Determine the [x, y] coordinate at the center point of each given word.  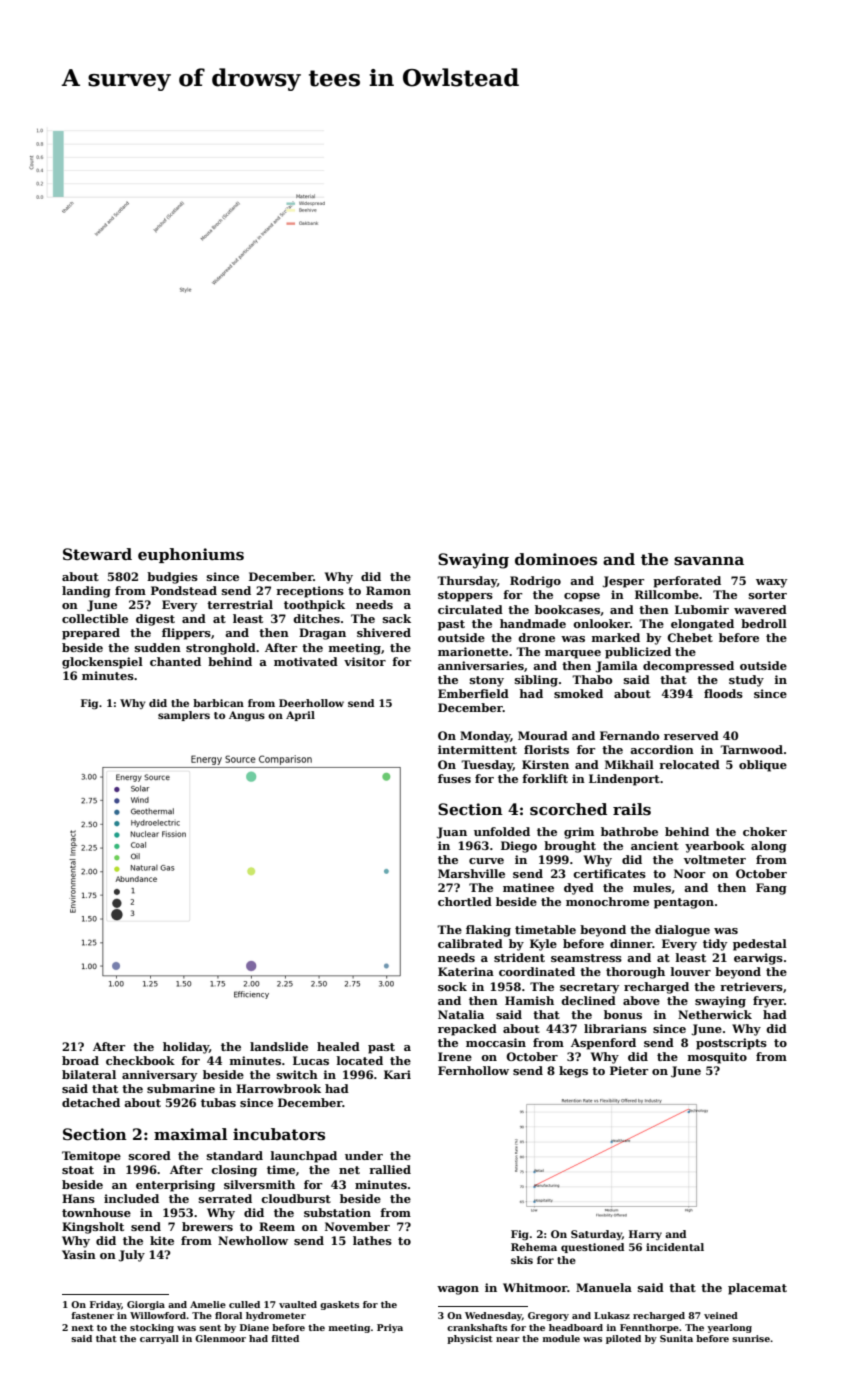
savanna [709, 561]
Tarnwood [751, 749]
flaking [488, 931]
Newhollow [253, 1240]
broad [80, 1060]
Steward [97, 554]
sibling [536, 681]
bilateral [89, 1074]
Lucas [311, 1060]
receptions [310, 592]
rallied [390, 1169]
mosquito [717, 1058]
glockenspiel [102, 663]
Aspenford [603, 1044]
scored [150, 1155]
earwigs [758, 959]
